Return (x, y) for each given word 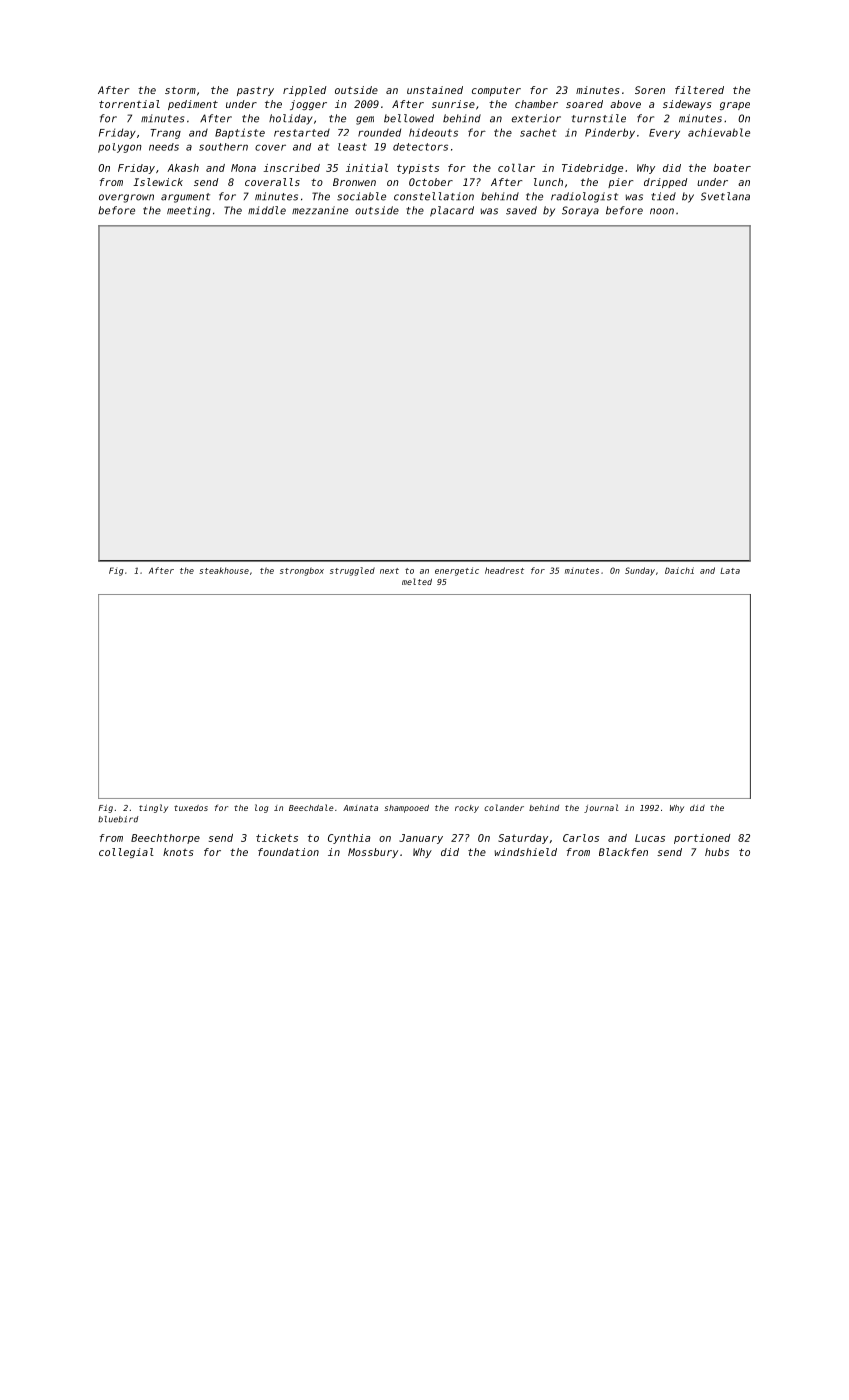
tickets (277, 838)
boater (732, 168)
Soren (650, 90)
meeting (189, 211)
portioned (702, 839)
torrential (129, 104)
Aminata (360, 808)
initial (367, 168)
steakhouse (224, 570)
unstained (435, 90)
